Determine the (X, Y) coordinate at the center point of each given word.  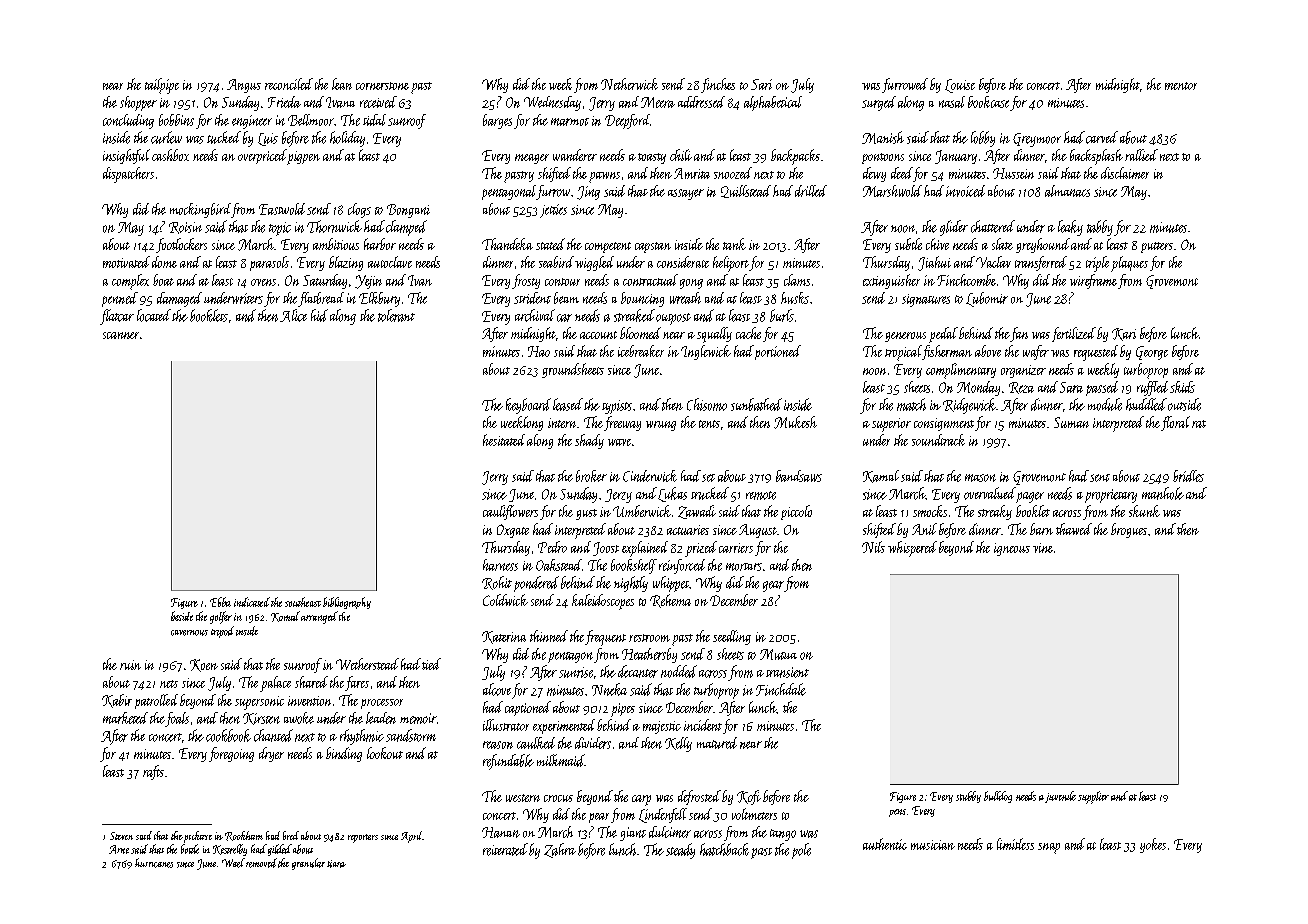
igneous (1012, 549)
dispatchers (128, 175)
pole (801, 851)
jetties (553, 211)
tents (709, 424)
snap (1049, 848)
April (412, 837)
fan (1019, 334)
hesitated (504, 440)
